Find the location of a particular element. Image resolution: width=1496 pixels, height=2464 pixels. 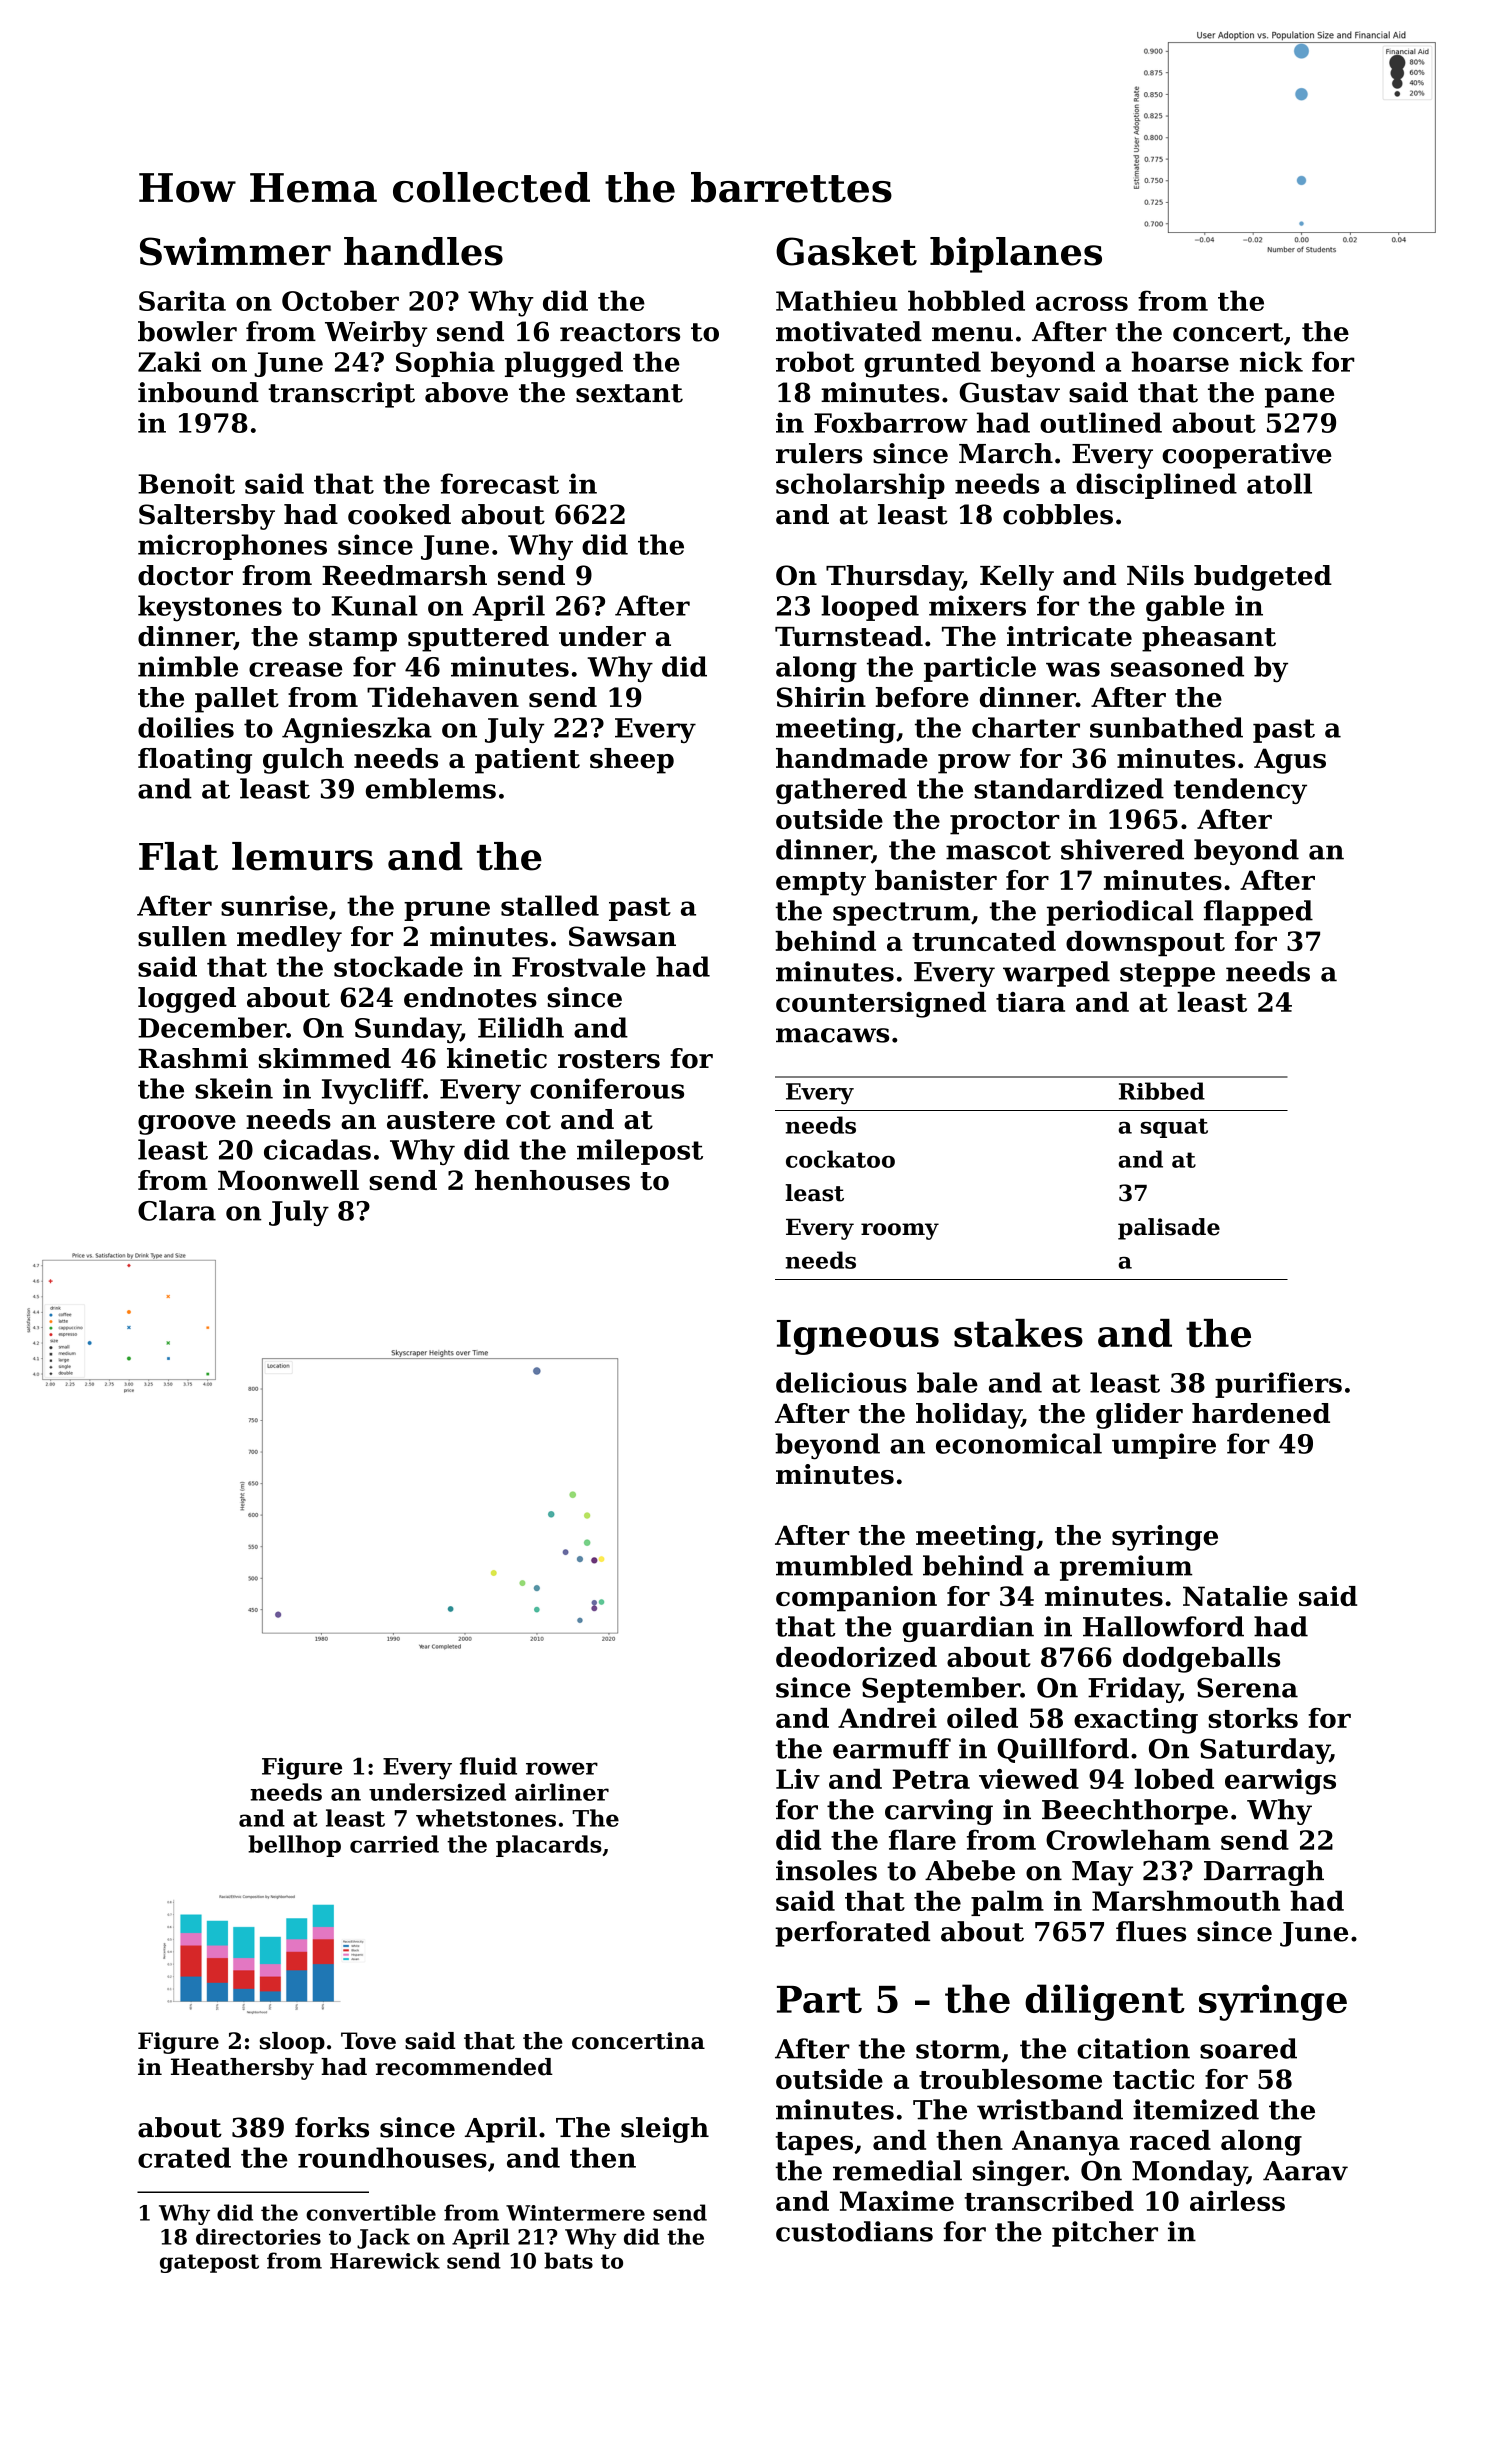

standardized is located at coordinates (1069, 788).
